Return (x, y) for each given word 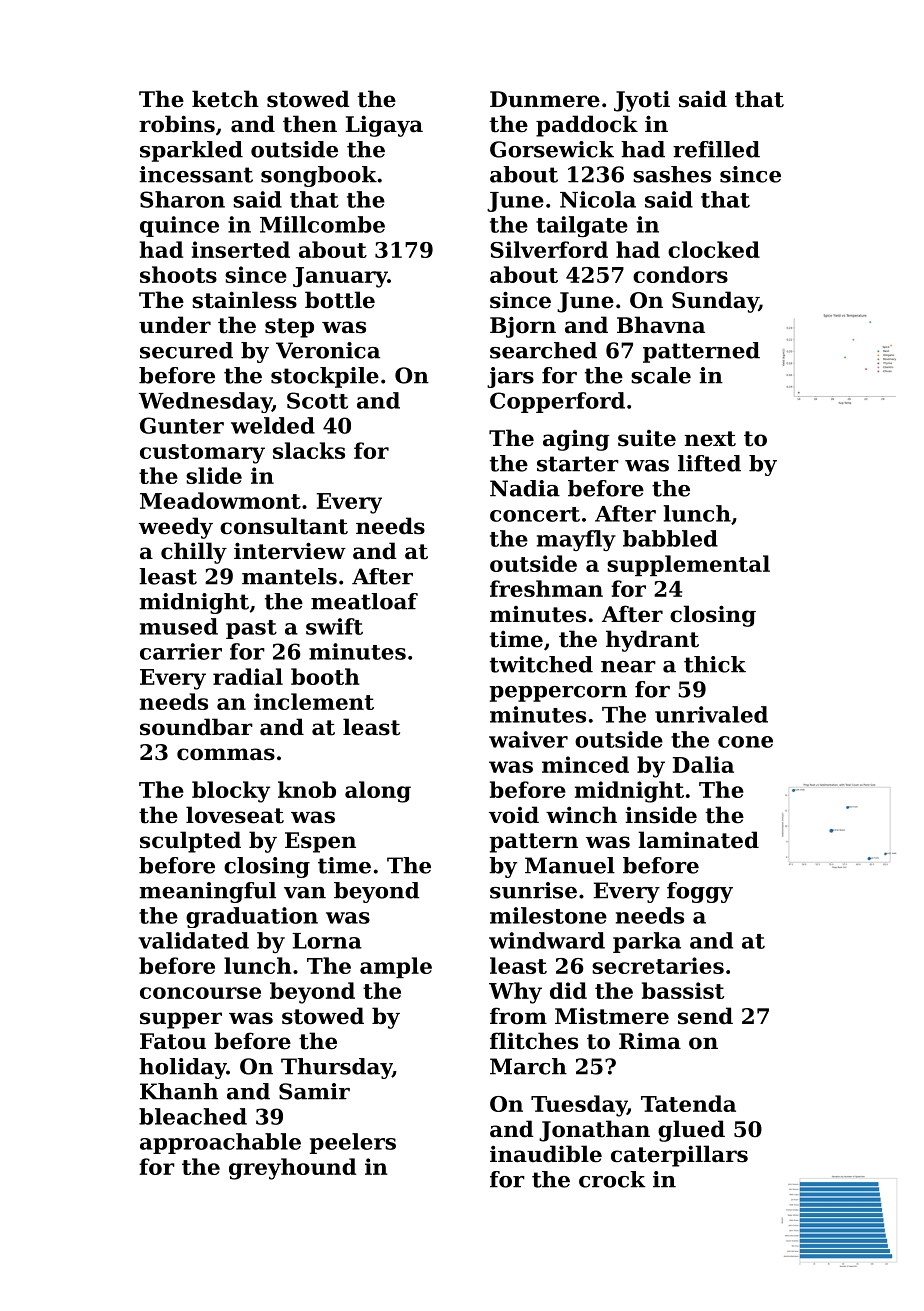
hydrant (652, 641)
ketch (225, 99)
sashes (672, 174)
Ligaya (384, 126)
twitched (541, 664)
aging (576, 440)
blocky (231, 792)
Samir (314, 1091)
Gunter (182, 425)
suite (647, 438)
